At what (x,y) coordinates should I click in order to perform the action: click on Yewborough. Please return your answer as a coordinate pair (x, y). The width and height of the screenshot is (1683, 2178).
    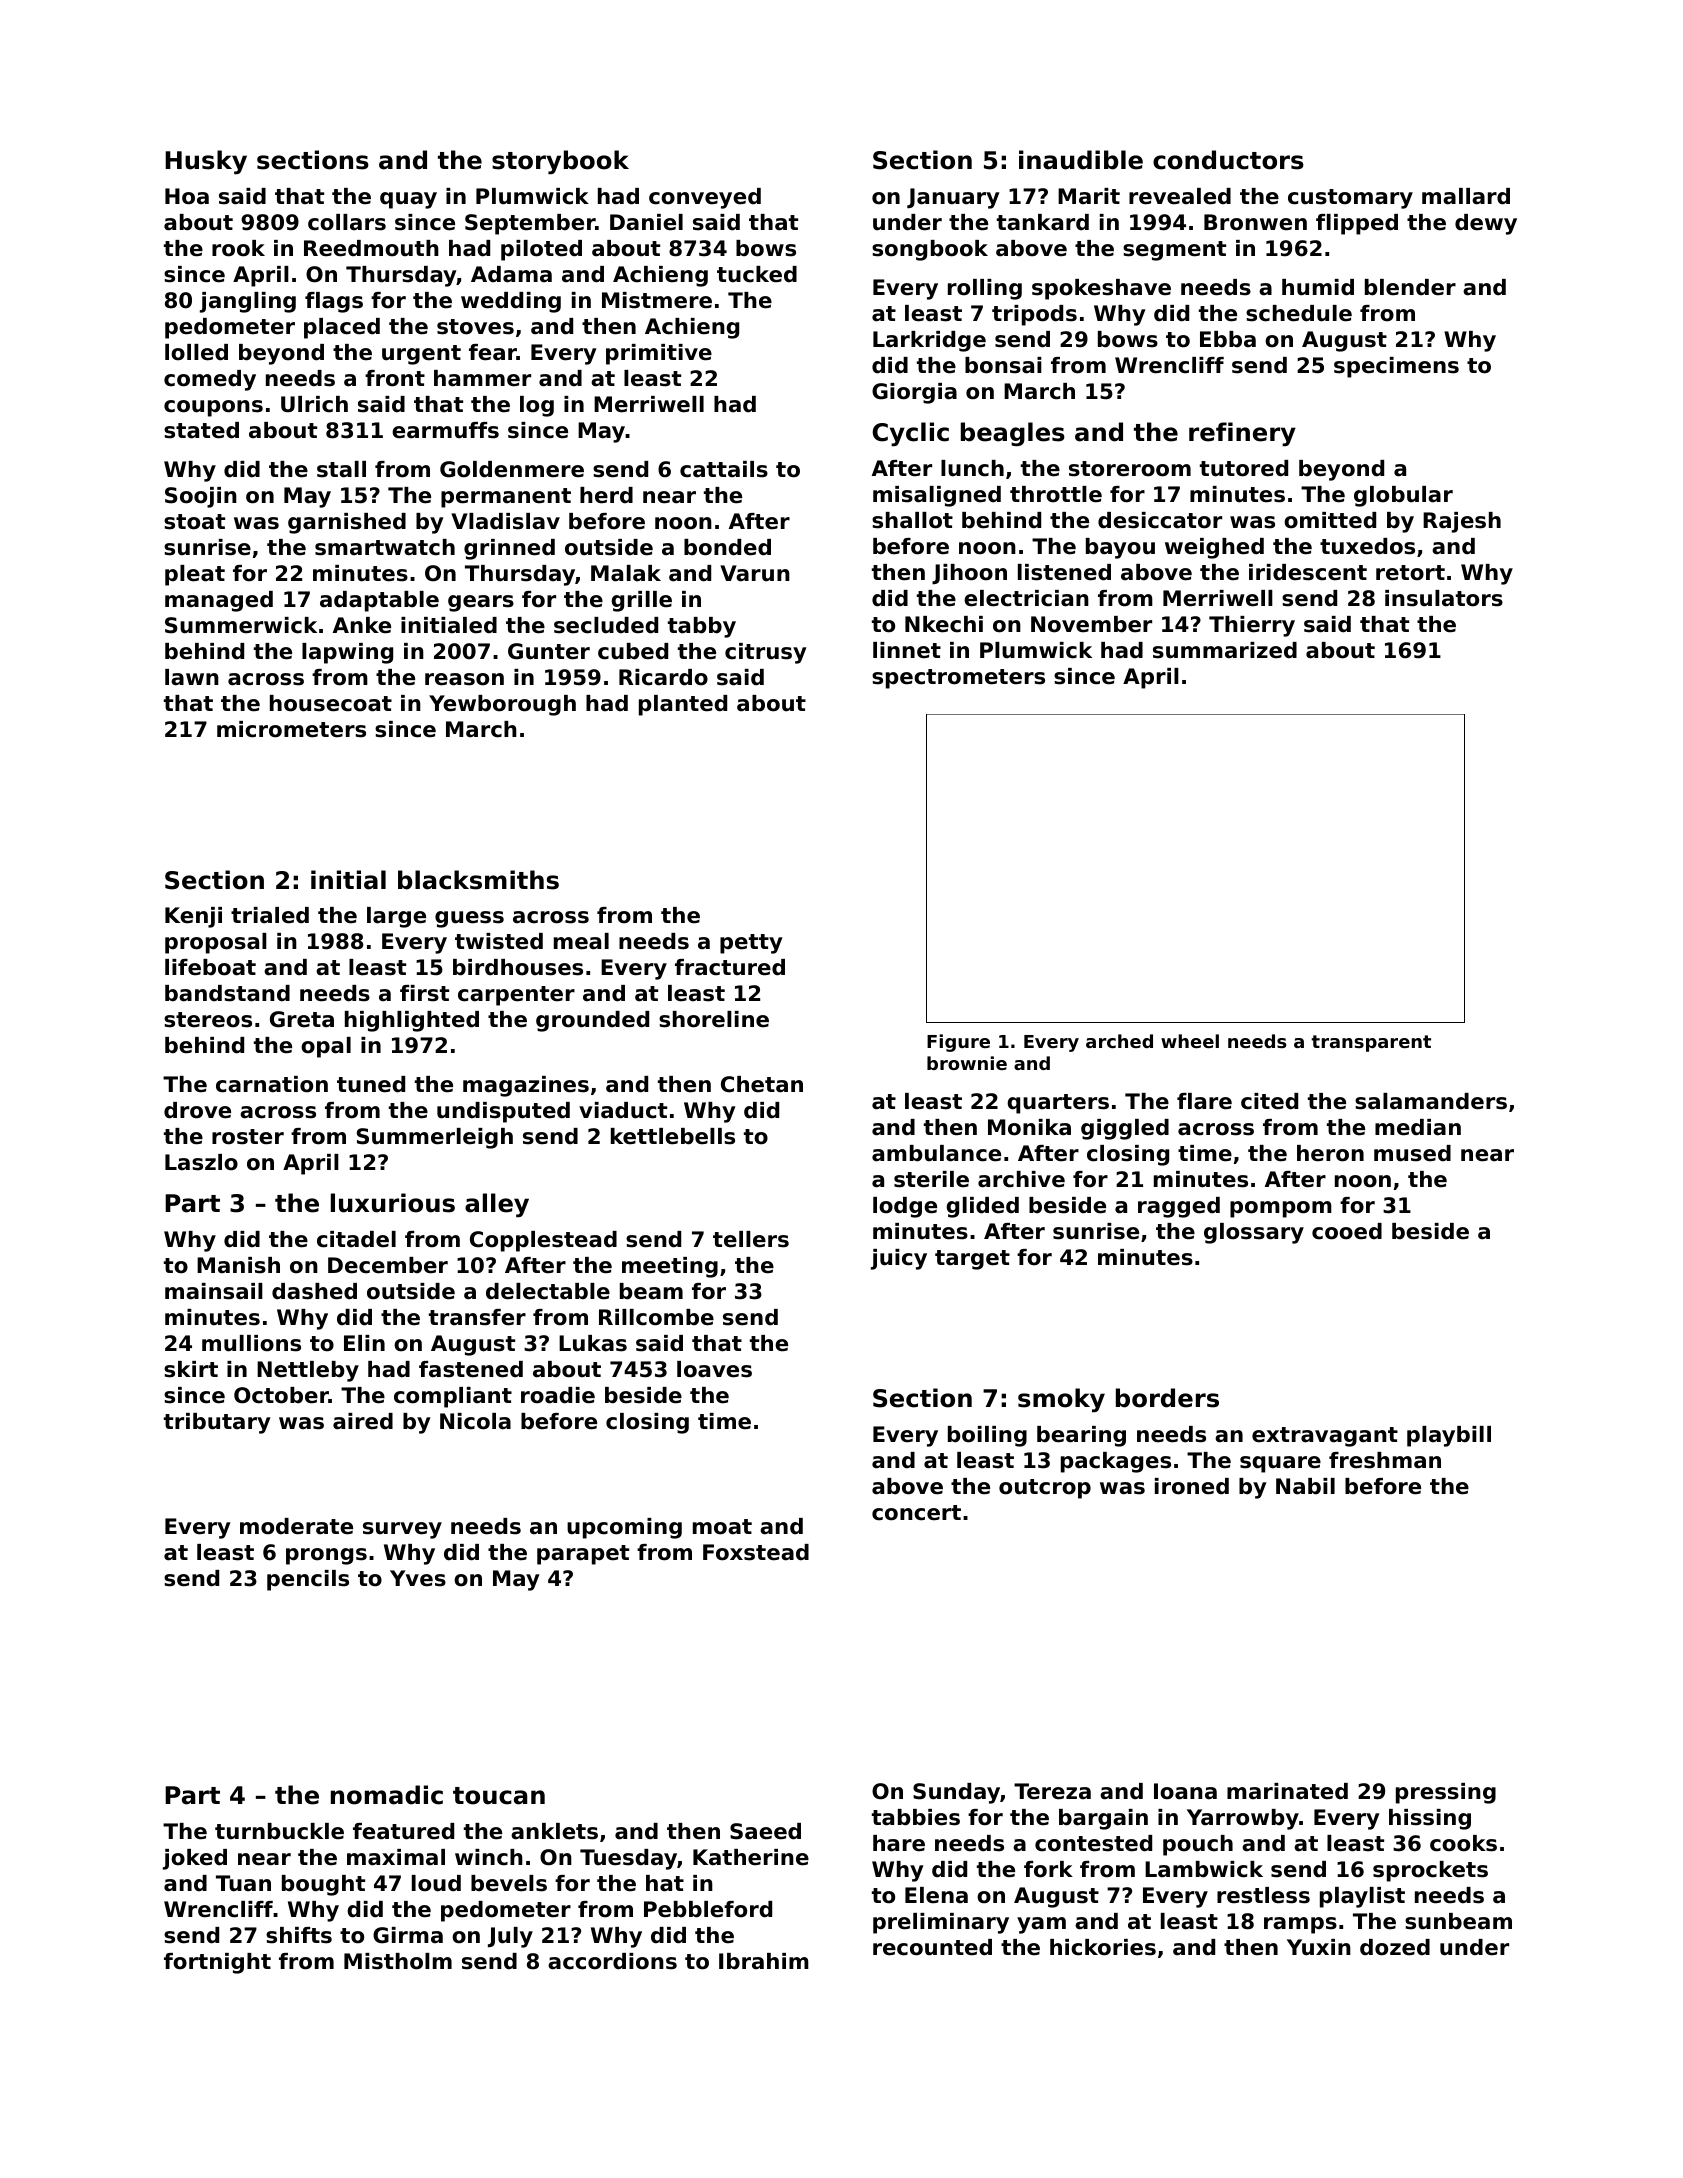
    Looking at the image, I should click on (502, 705).
